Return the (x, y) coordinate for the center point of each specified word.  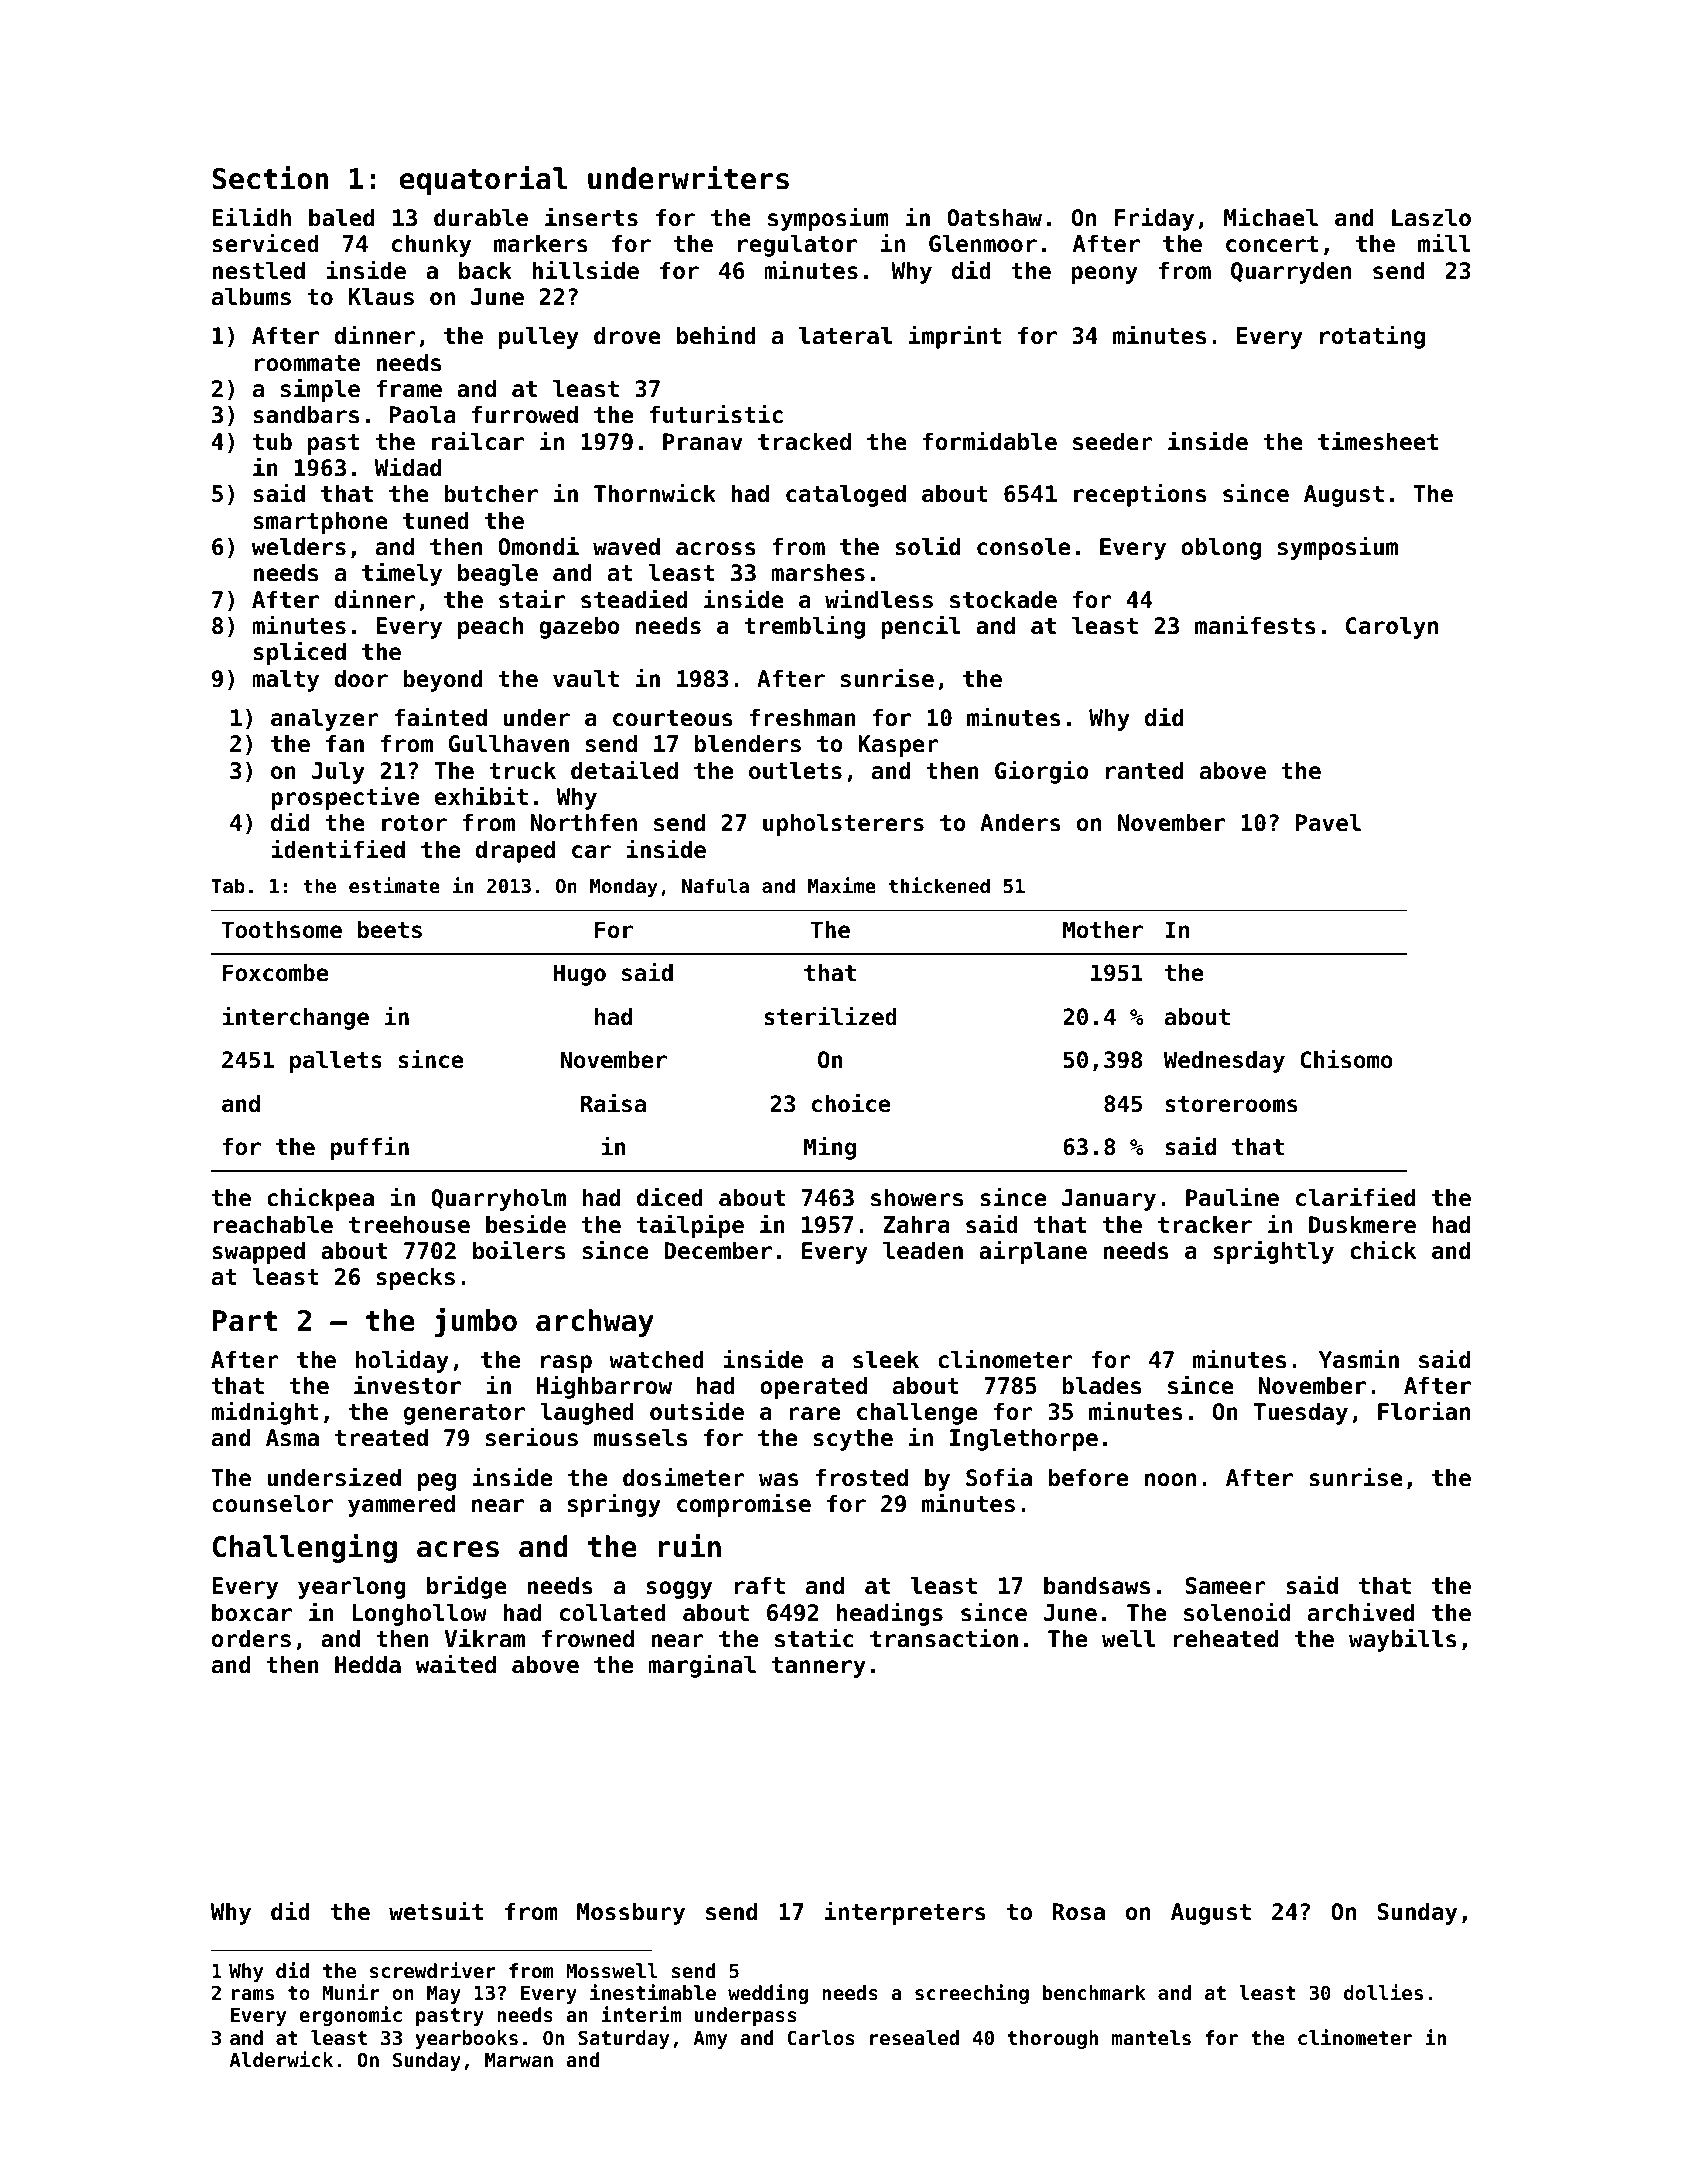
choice (851, 1103)
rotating (1372, 337)
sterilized (830, 1016)
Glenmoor (983, 244)
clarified (1355, 1197)
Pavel (1328, 823)
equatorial (484, 180)
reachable (273, 1225)
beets (390, 930)
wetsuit (436, 1911)
